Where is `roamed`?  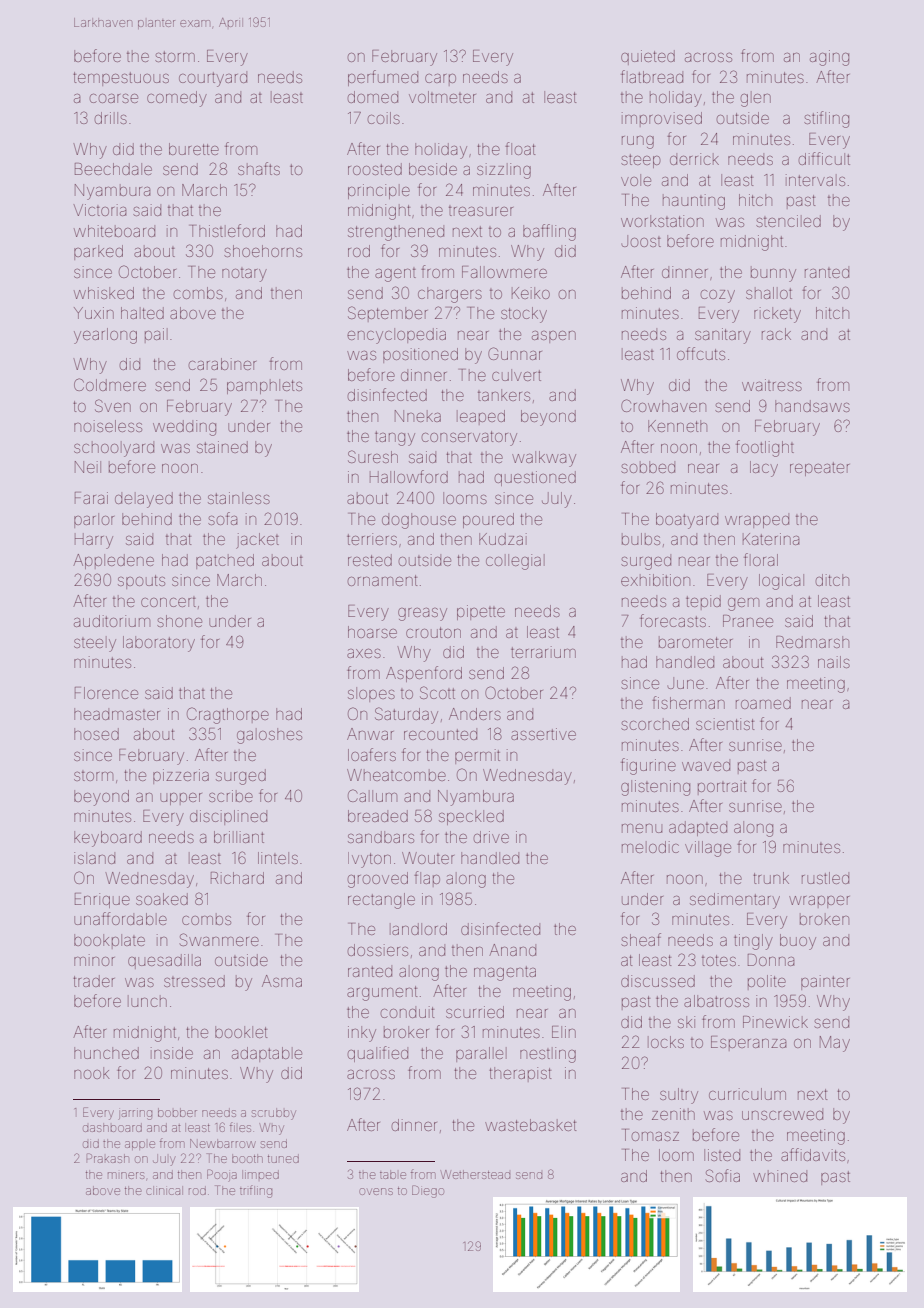 roamed is located at coordinates (763, 703).
